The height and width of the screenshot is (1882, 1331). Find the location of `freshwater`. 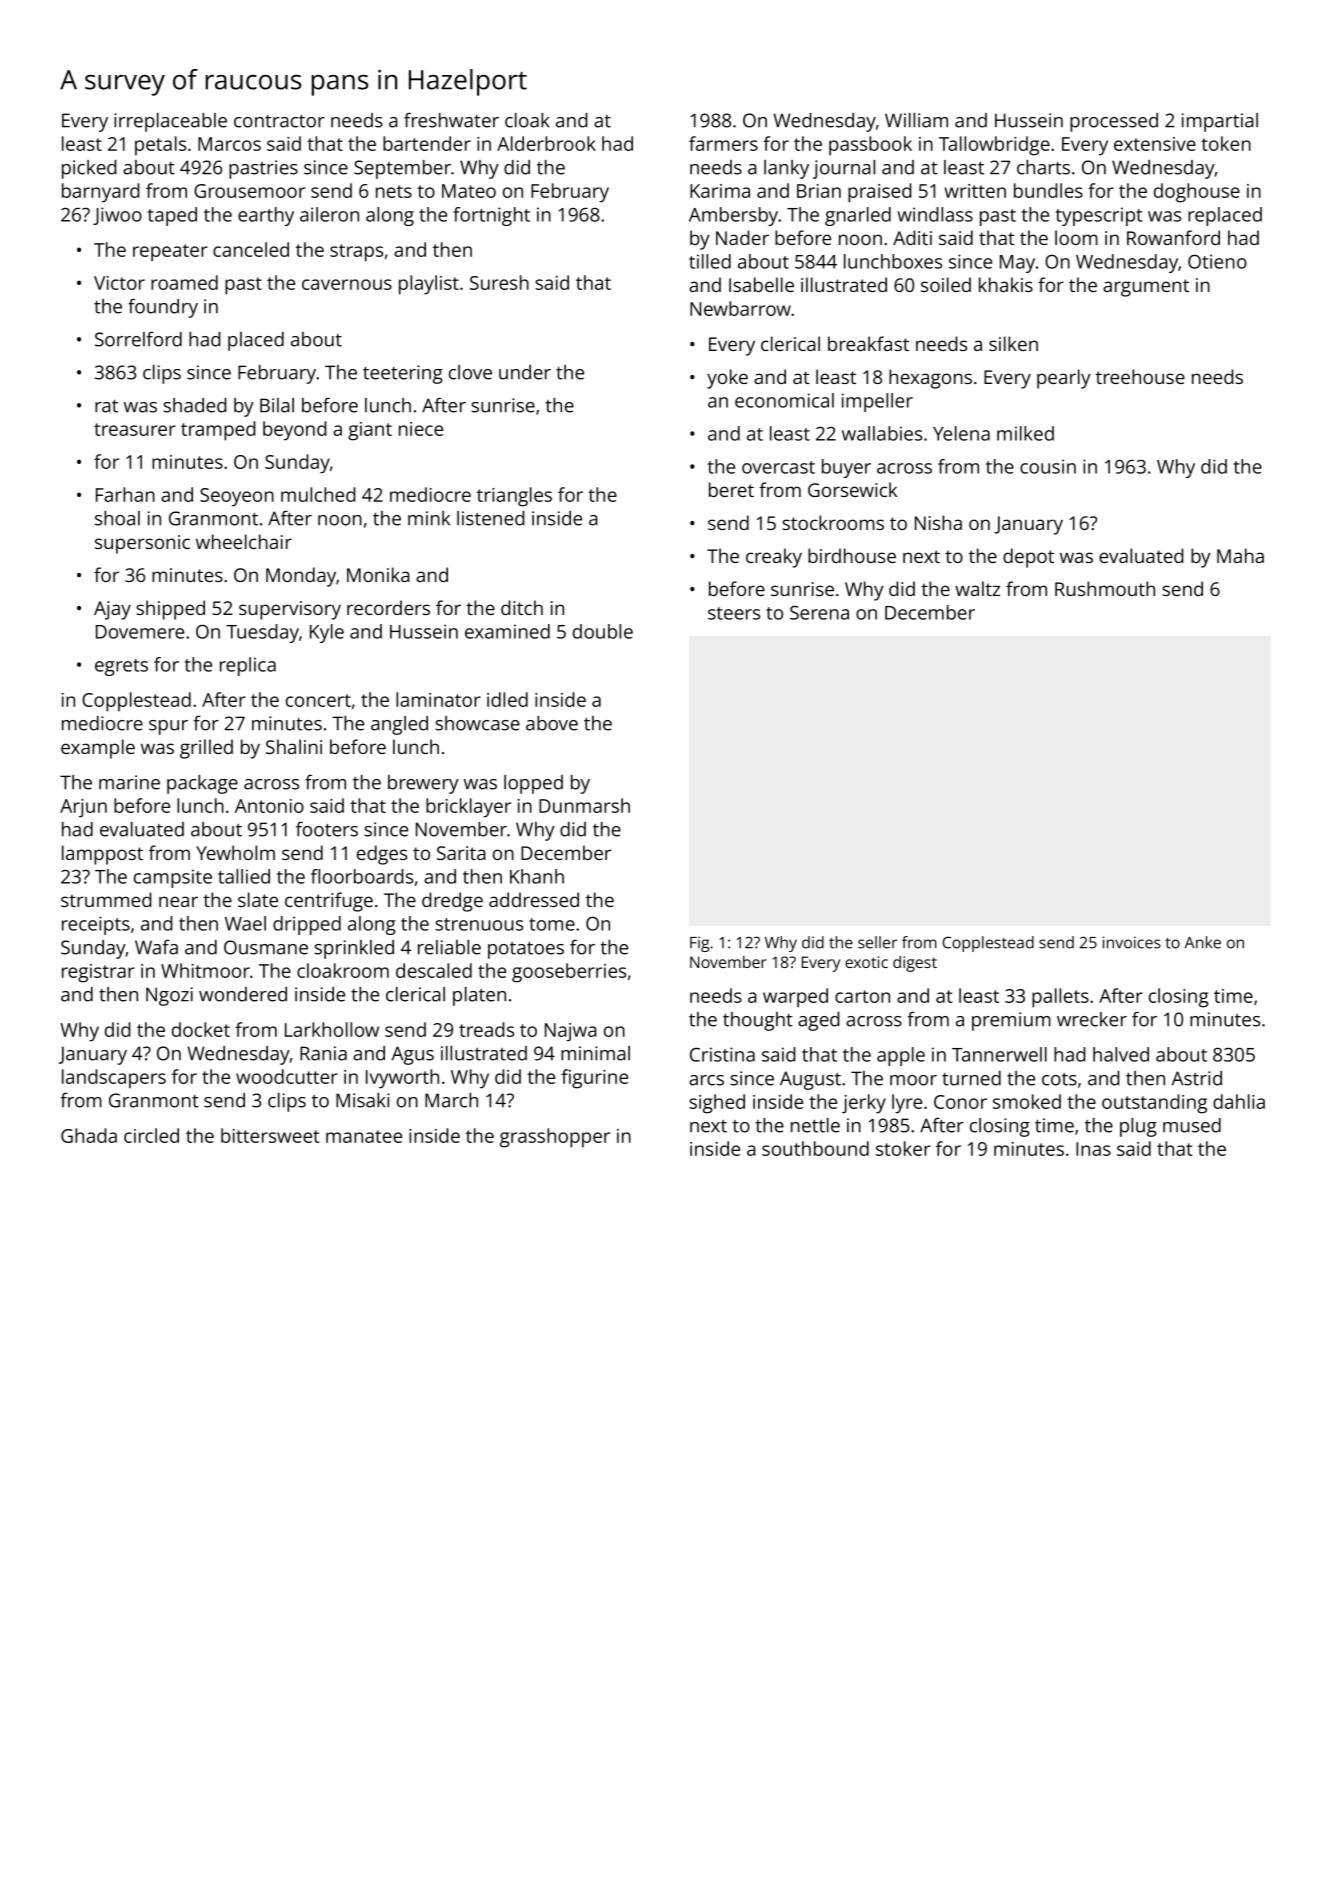

freshwater is located at coordinates (451, 120).
